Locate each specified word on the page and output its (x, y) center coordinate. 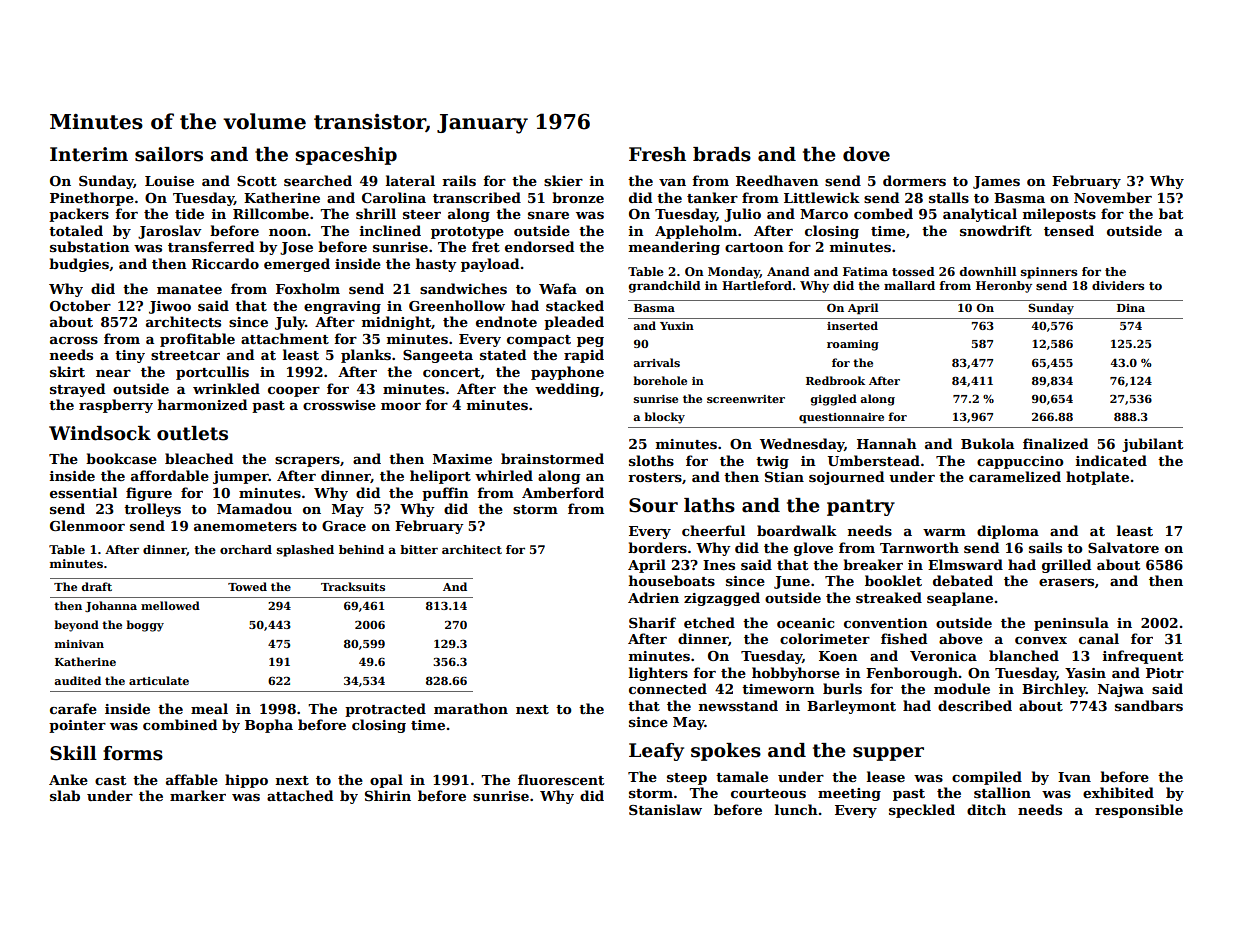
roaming (853, 345)
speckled (922, 811)
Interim (89, 154)
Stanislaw (665, 809)
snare (548, 215)
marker (198, 795)
